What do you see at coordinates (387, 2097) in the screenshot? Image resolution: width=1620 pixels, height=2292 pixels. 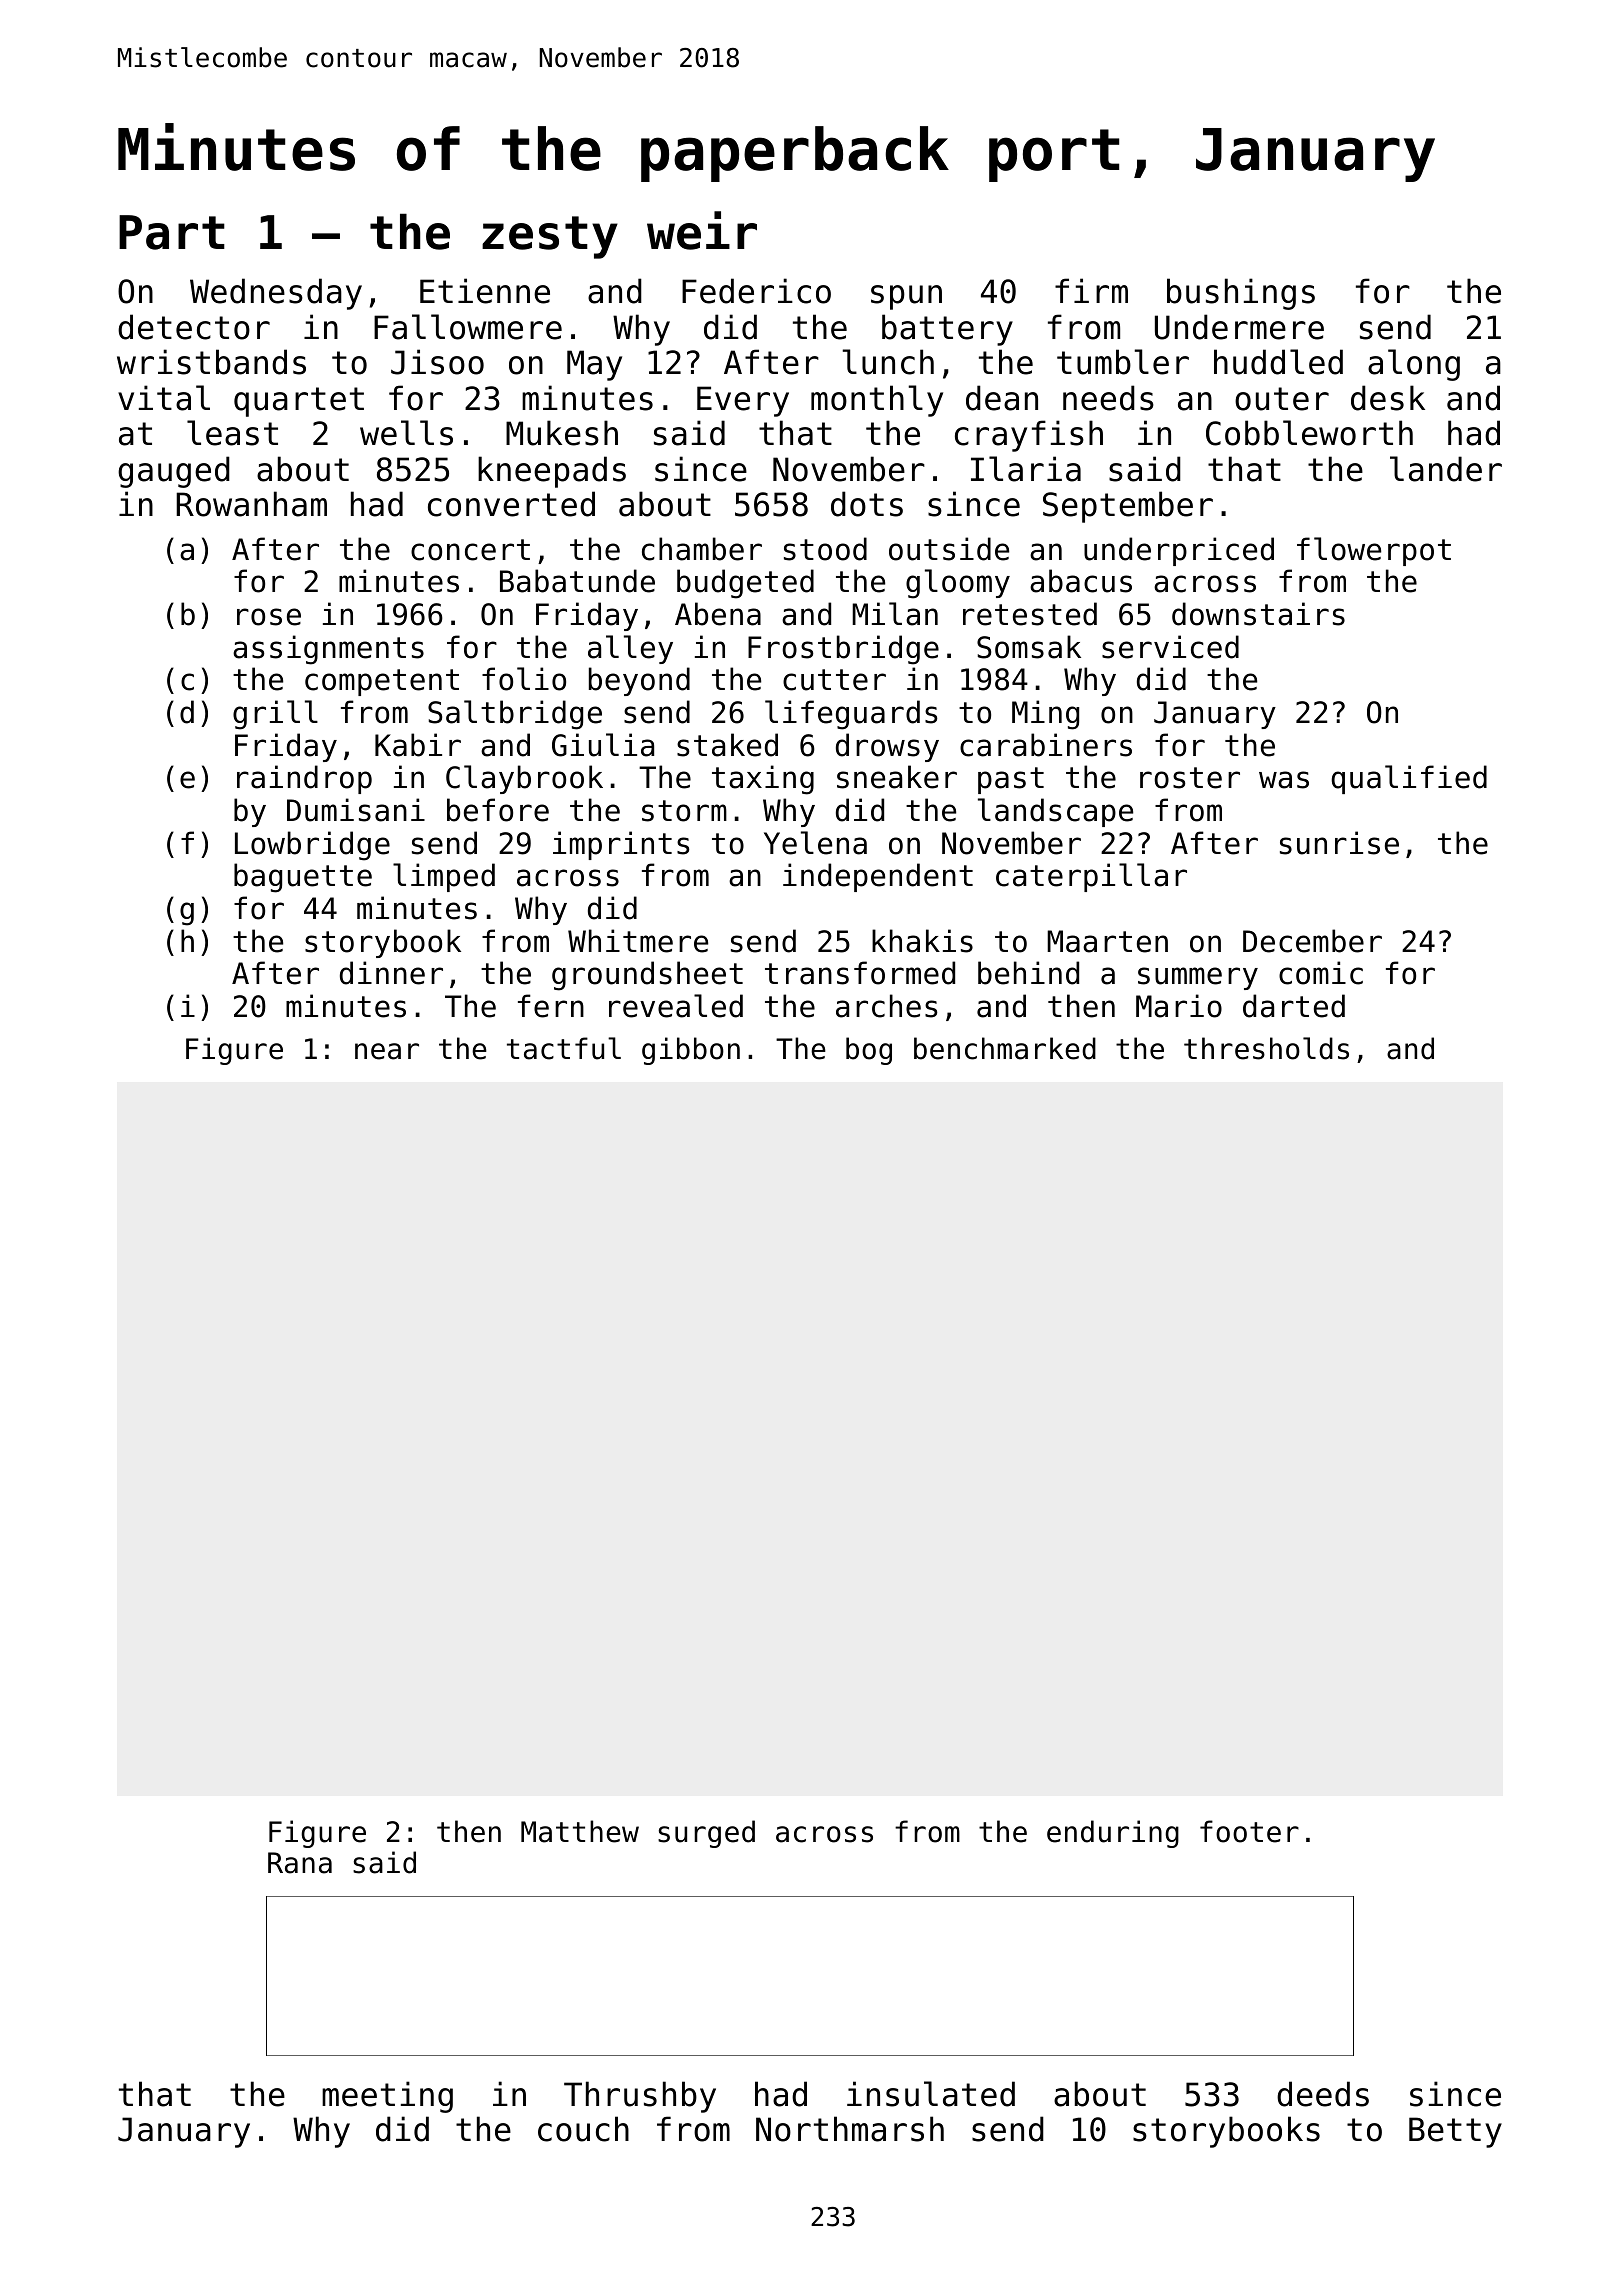 I see `meeting` at bounding box center [387, 2097].
